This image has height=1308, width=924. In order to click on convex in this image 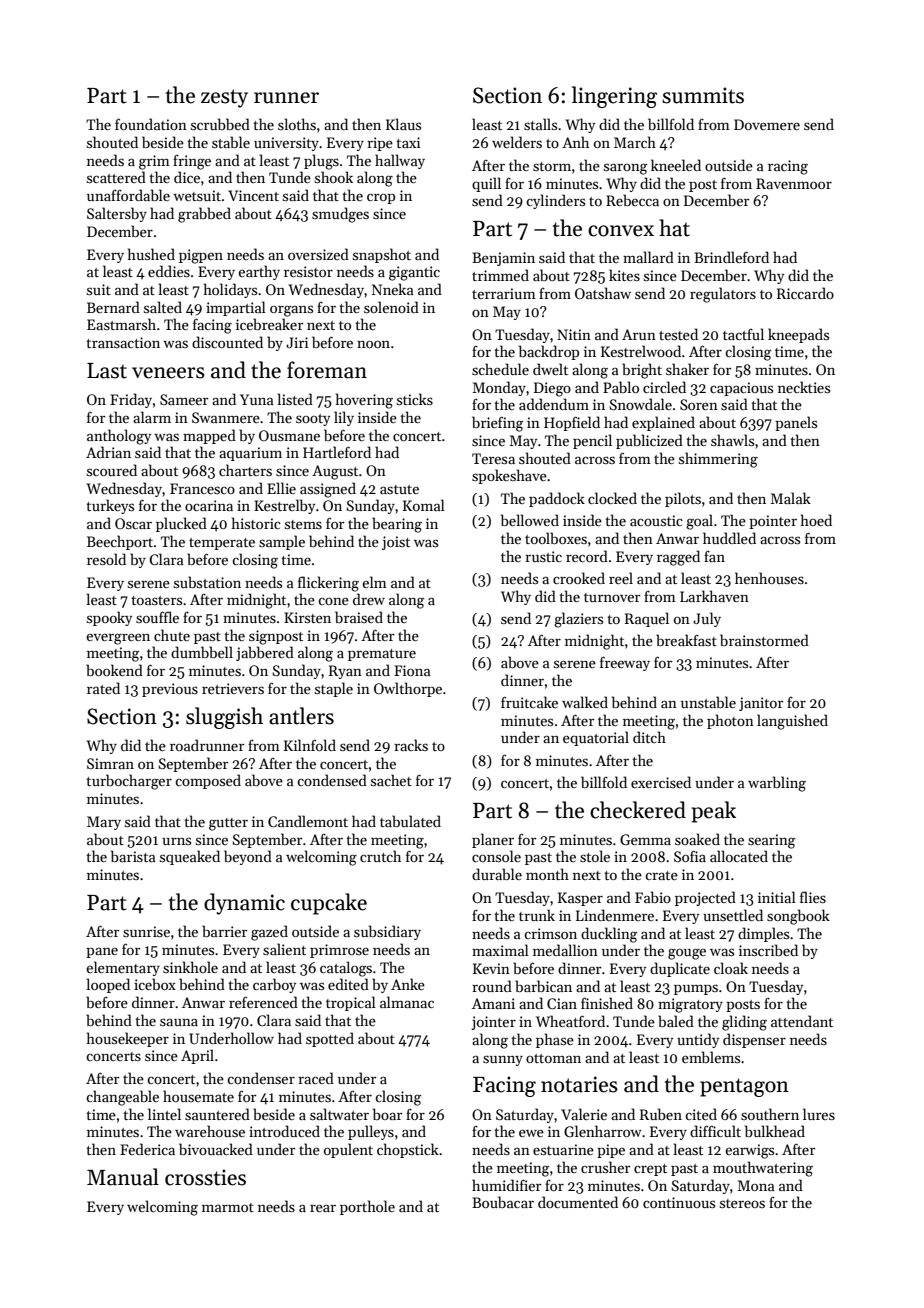, I will do `click(621, 231)`.
